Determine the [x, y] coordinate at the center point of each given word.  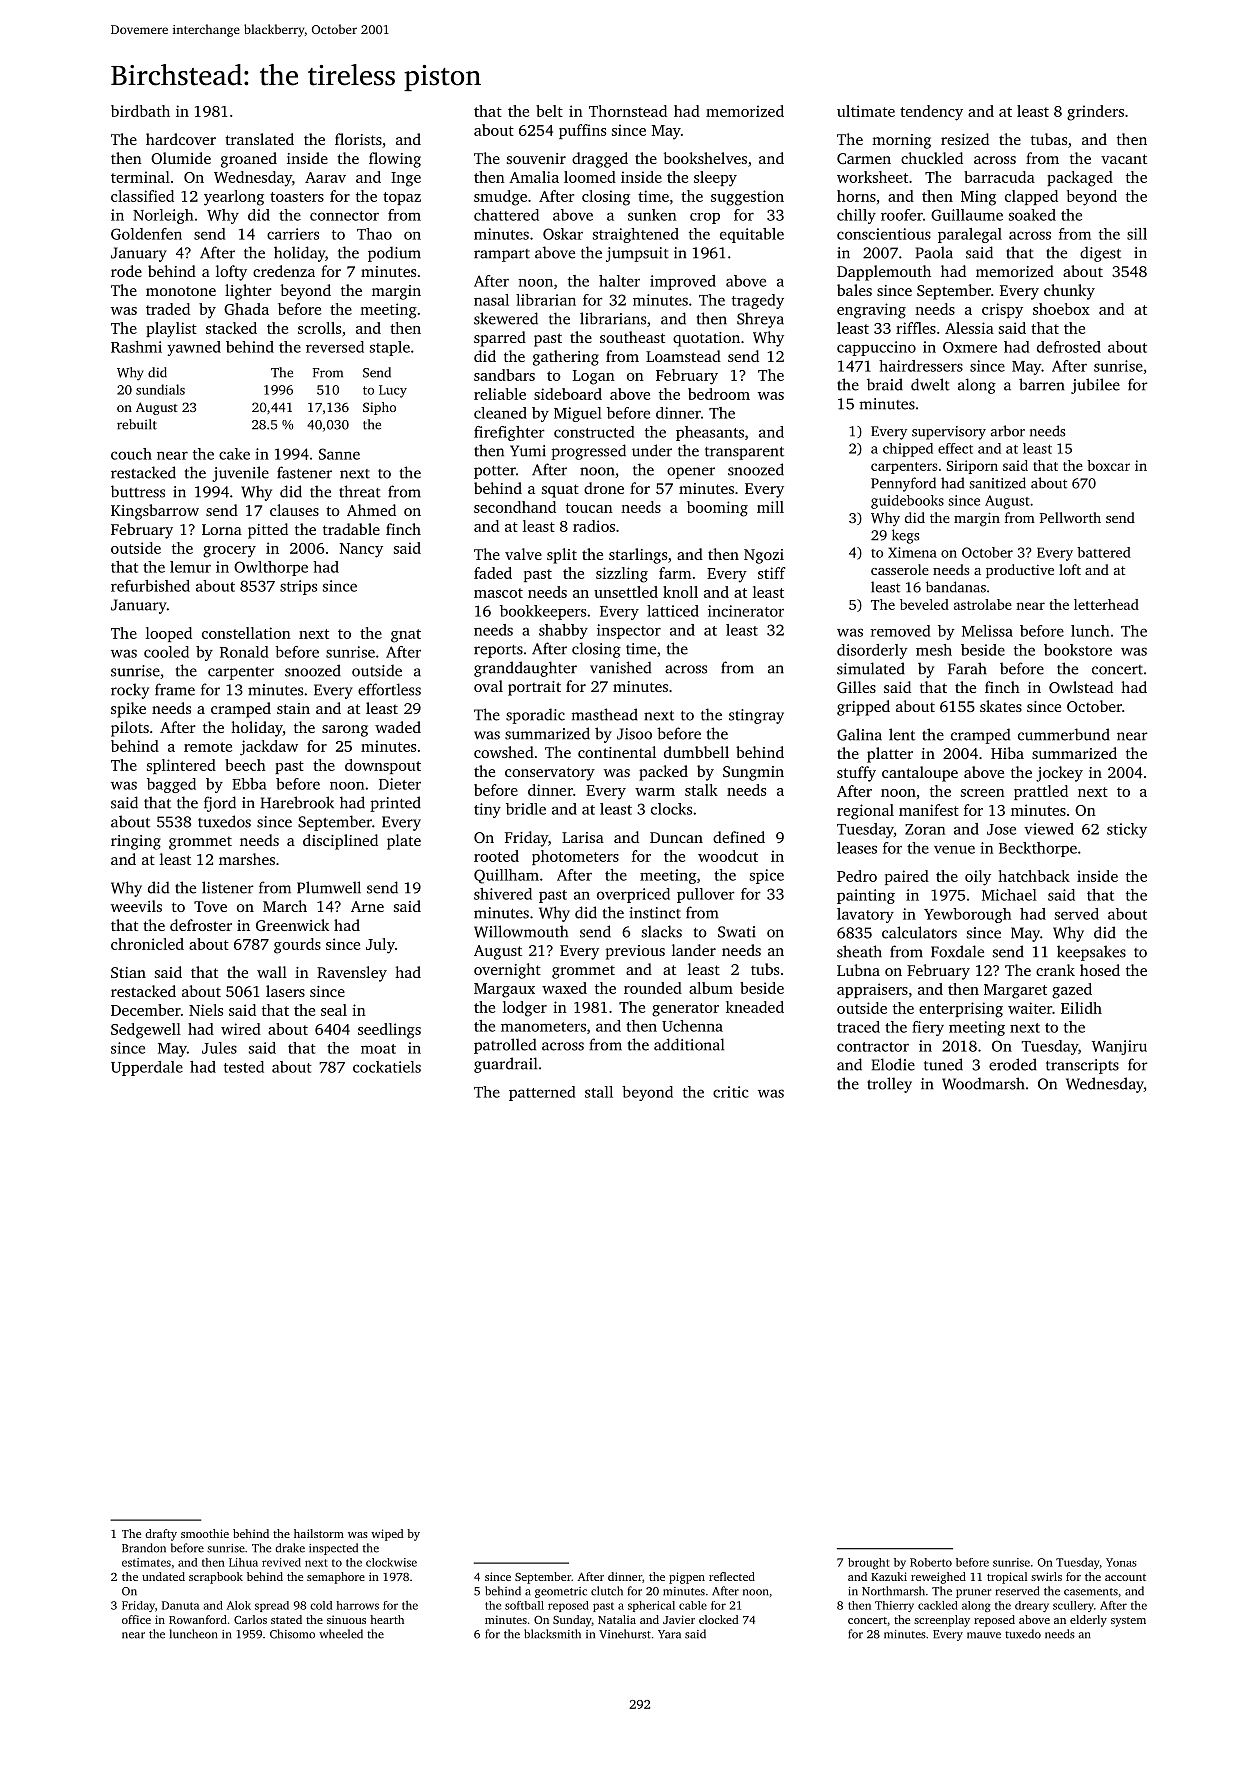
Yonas [1121, 1562]
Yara [669, 1634]
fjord [220, 804]
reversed [335, 347]
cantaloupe [920, 774]
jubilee [1095, 386]
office [136, 1619]
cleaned [500, 413]
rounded [653, 988]
